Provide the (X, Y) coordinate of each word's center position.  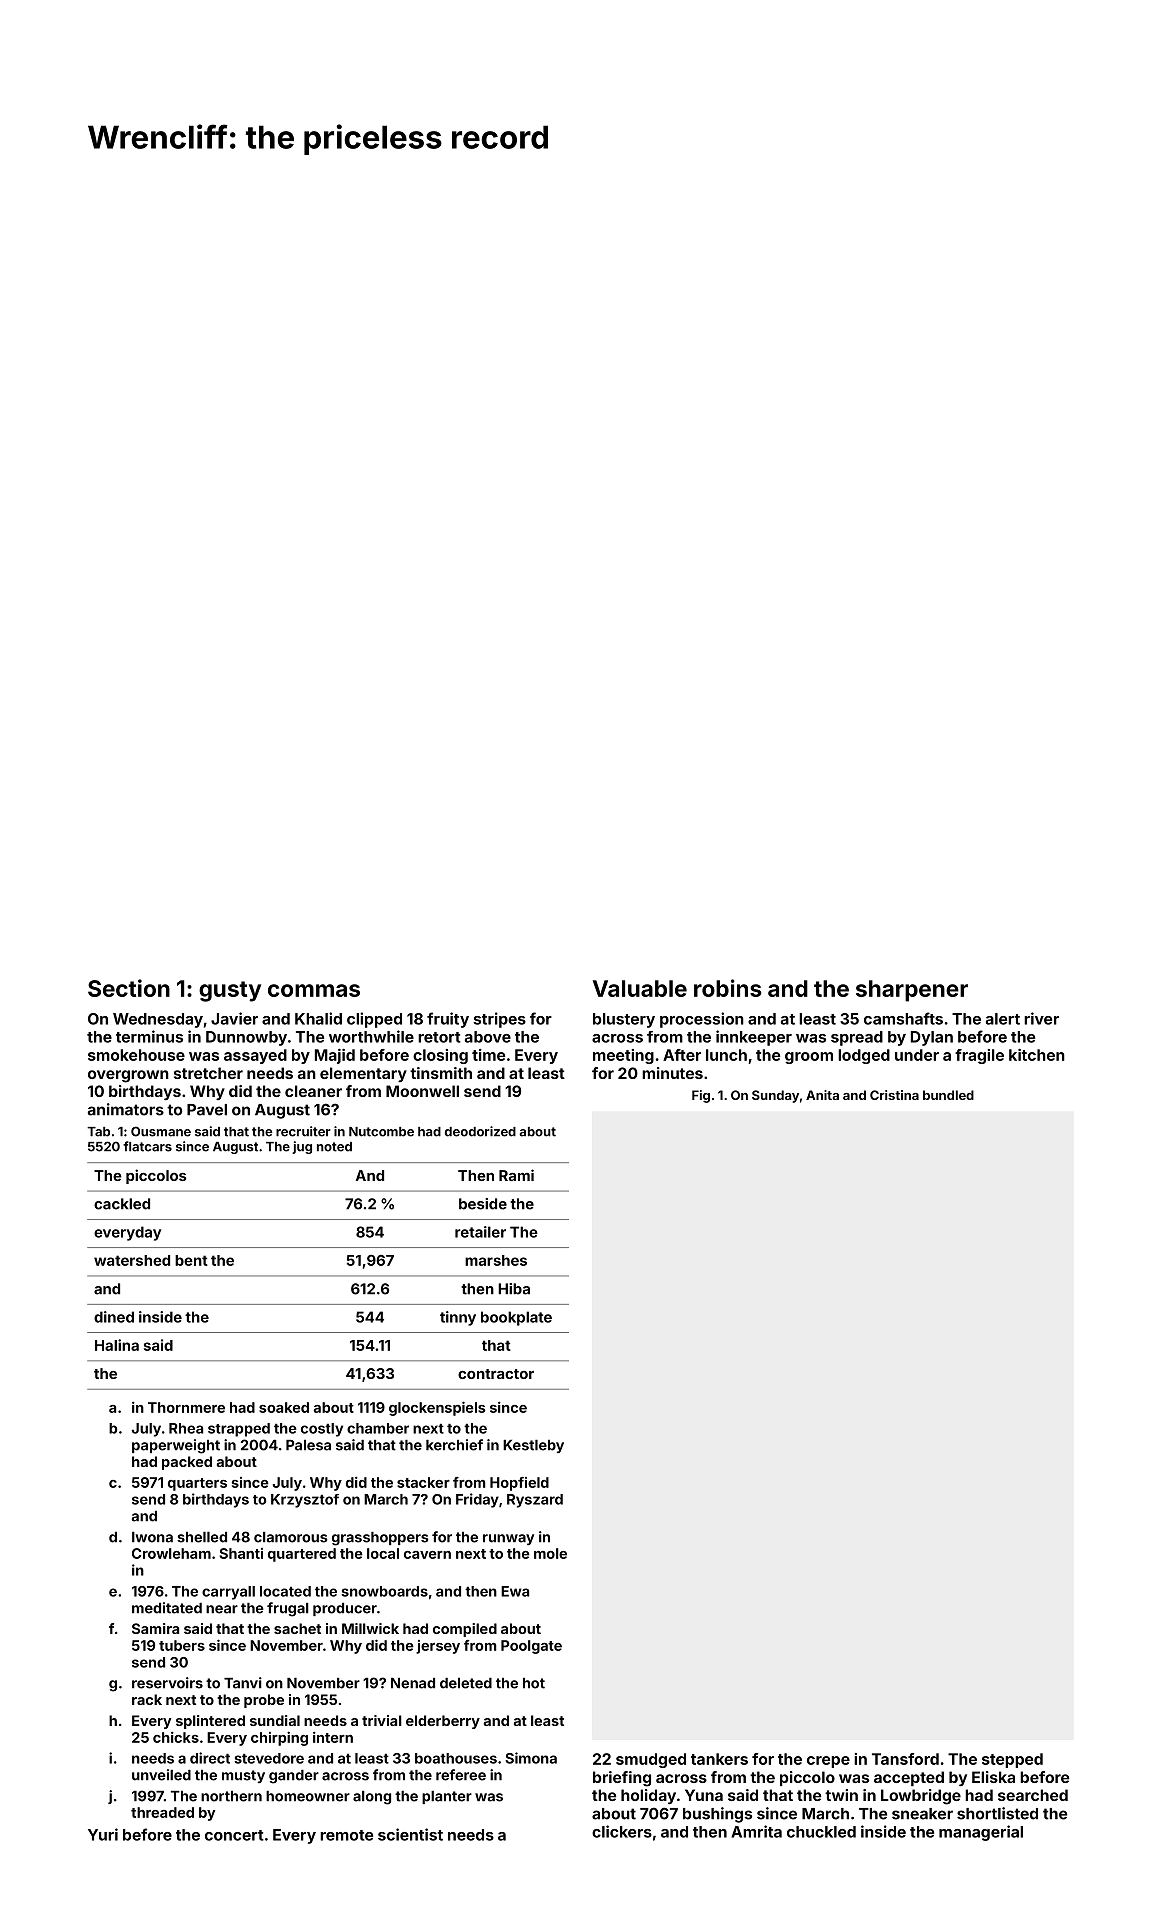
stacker (423, 1482)
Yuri (103, 1834)
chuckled (821, 1832)
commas (314, 990)
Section (129, 988)
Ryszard (535, 1501)
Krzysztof (305, 1501)
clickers (622, 1831)
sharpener (912, 991)
